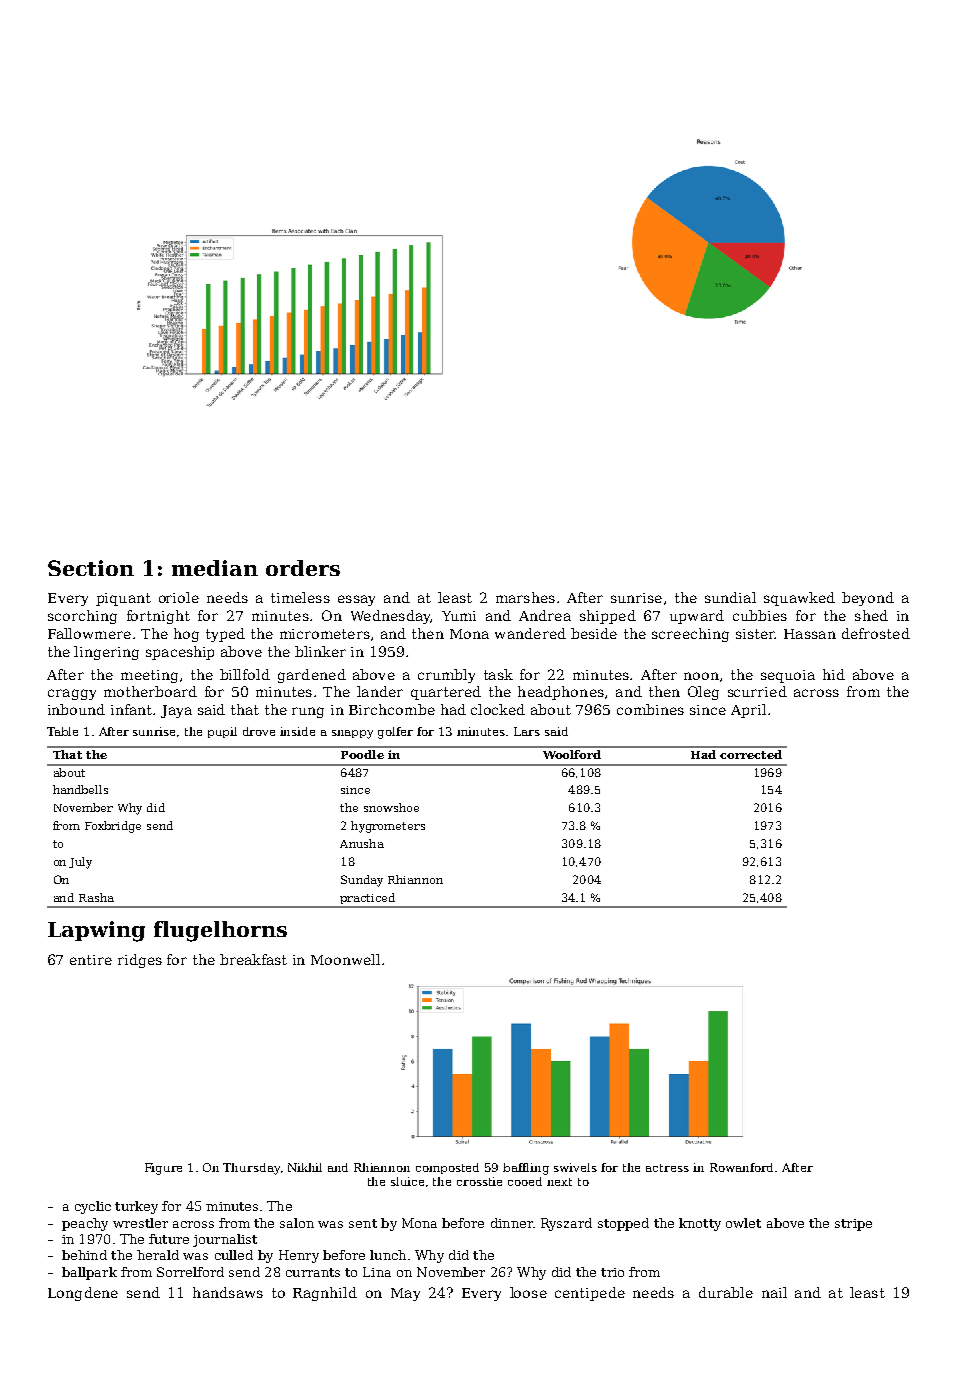 The height and width of the screenshot is (1386, 957). What do you see at coordinates (93, 1207) in the screenshot?
I see `cyclic` at bounding box center [93, 1207].
